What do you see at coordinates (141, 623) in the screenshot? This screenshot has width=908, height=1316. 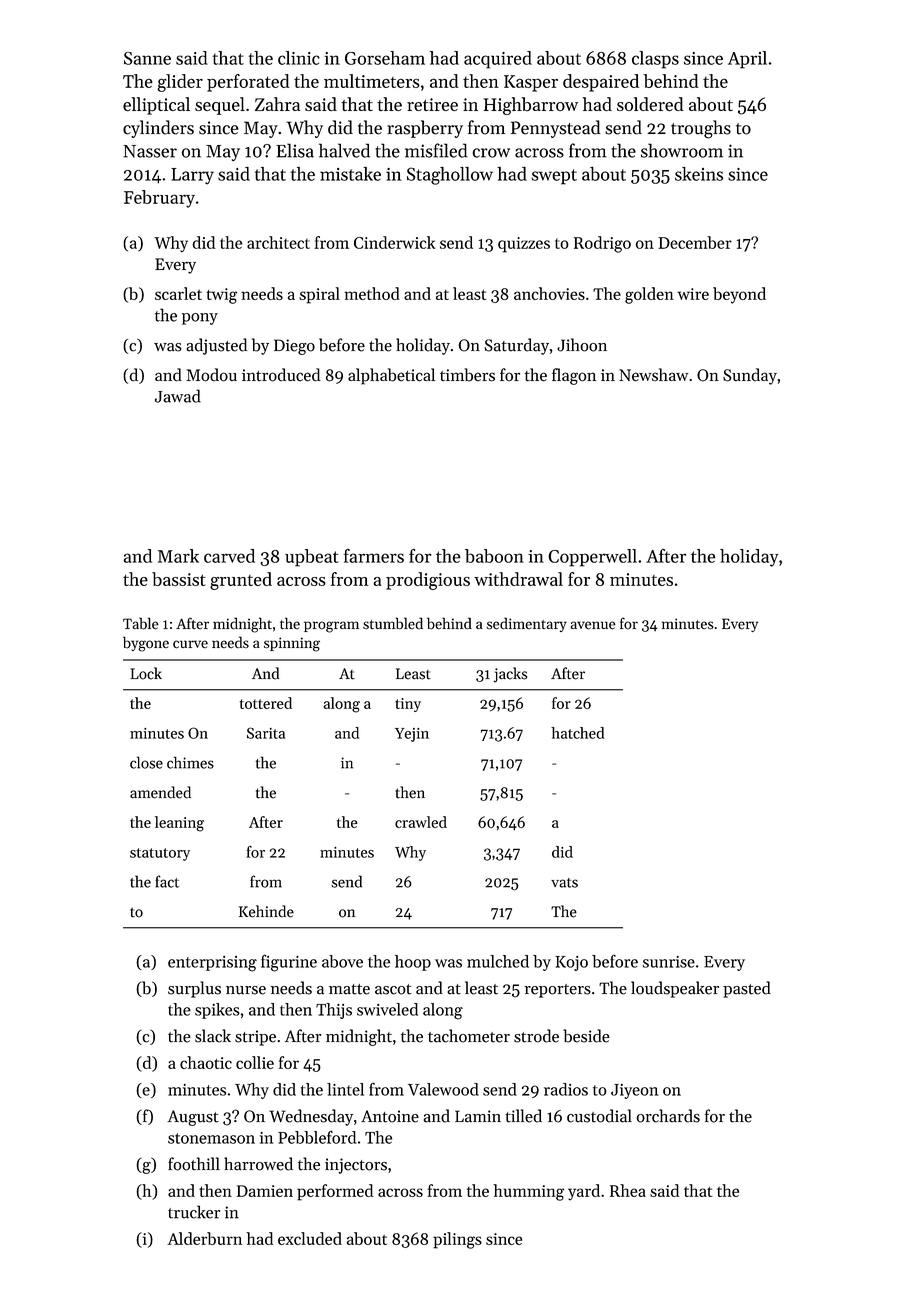 I see `Table` at bounding box center [141, 623].
